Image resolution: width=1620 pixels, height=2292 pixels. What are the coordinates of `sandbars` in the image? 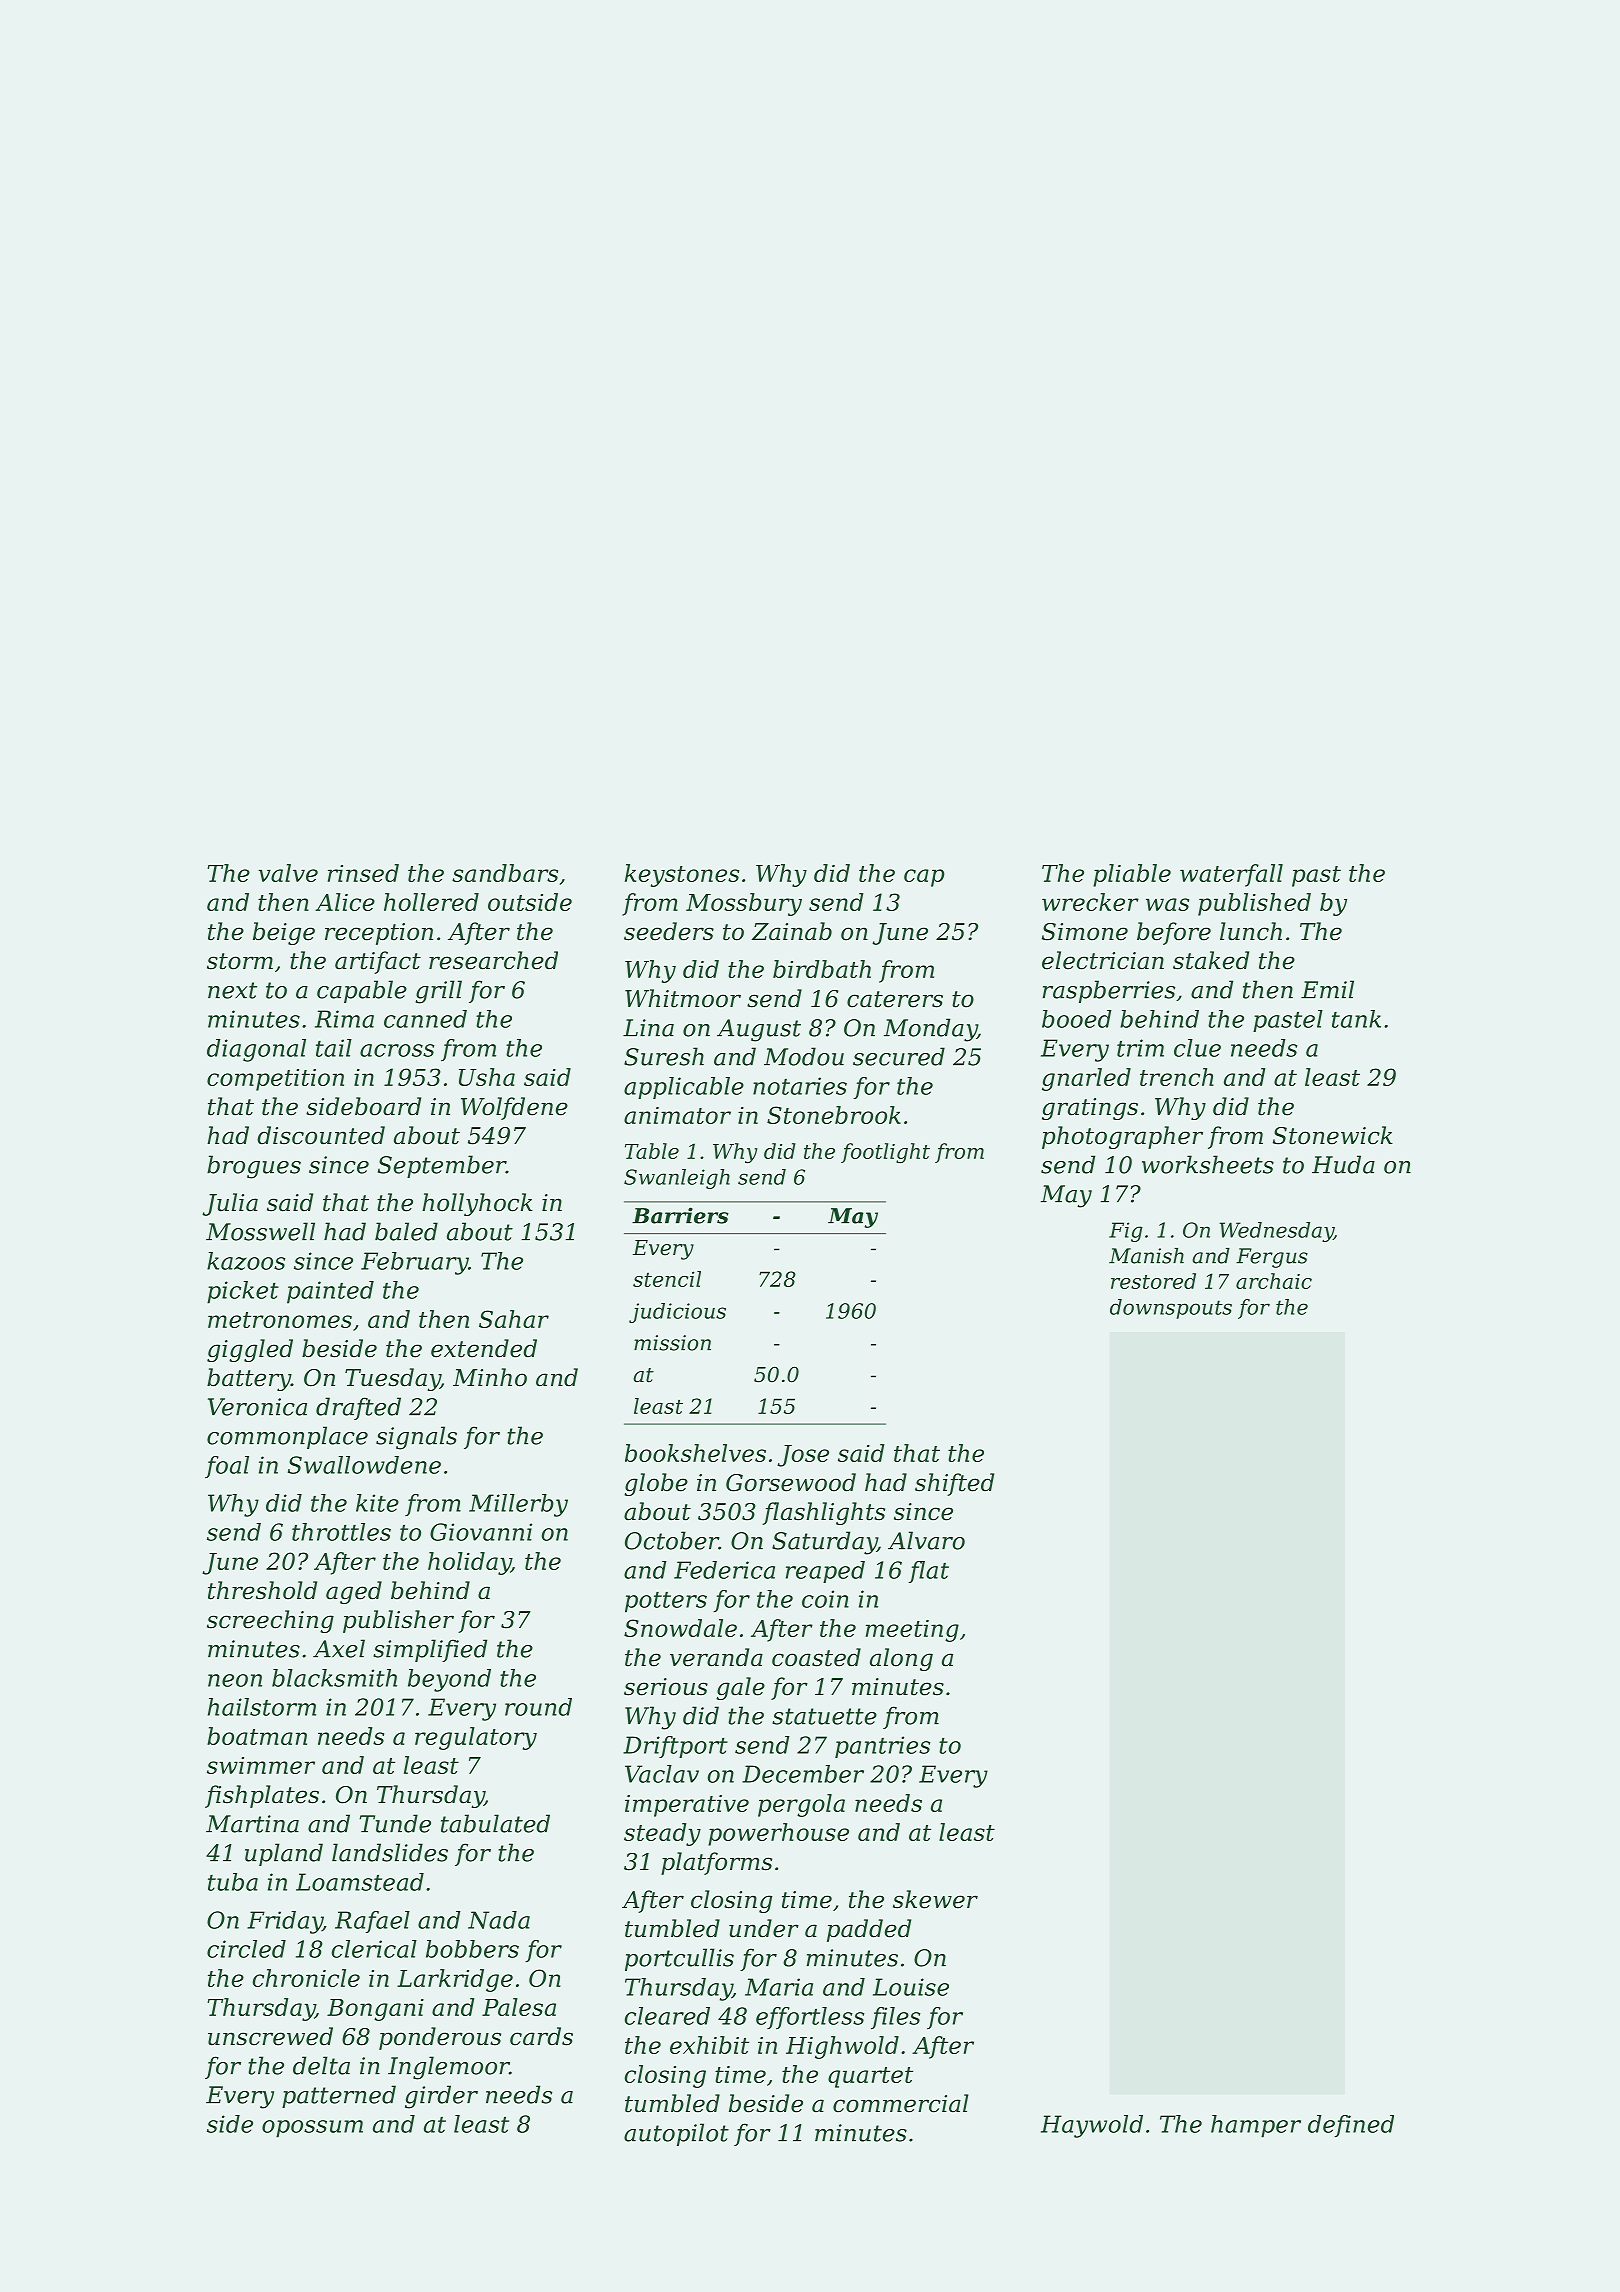 It's located at (505, 873).
